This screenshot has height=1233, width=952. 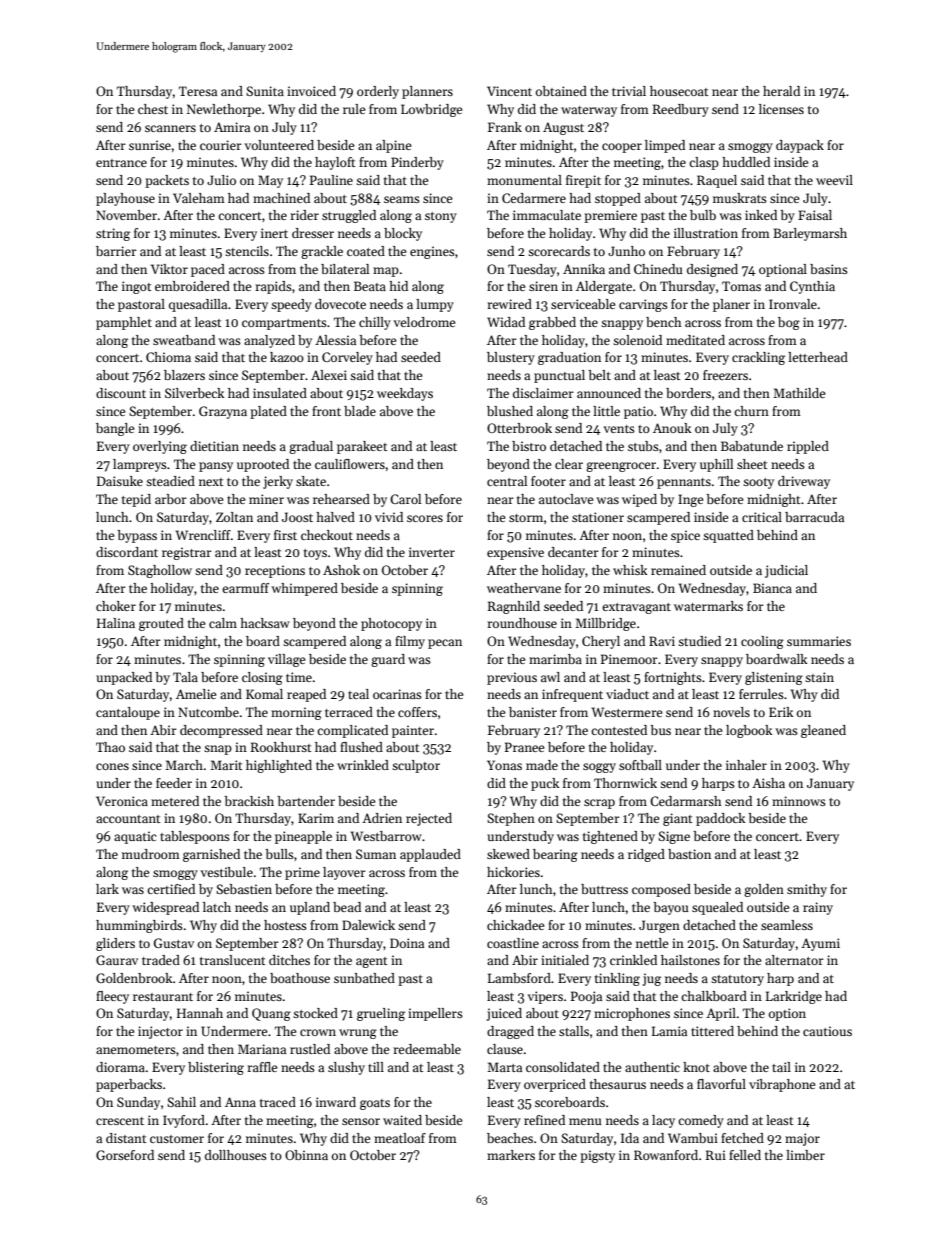 I want to click on Sunita, so click(x=265, y=91).
